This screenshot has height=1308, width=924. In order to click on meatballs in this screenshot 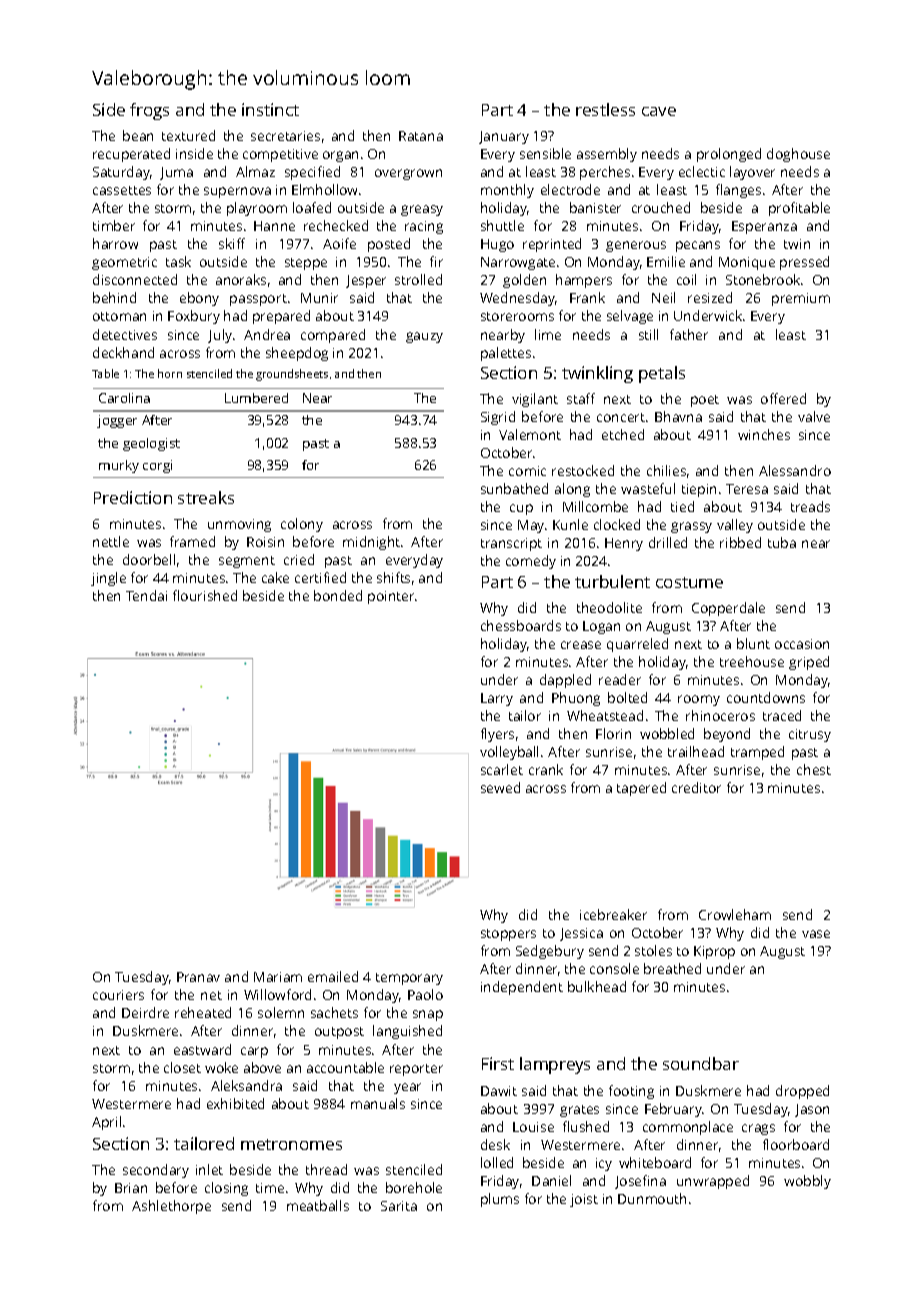, I will do `click(318, 1205)`.
